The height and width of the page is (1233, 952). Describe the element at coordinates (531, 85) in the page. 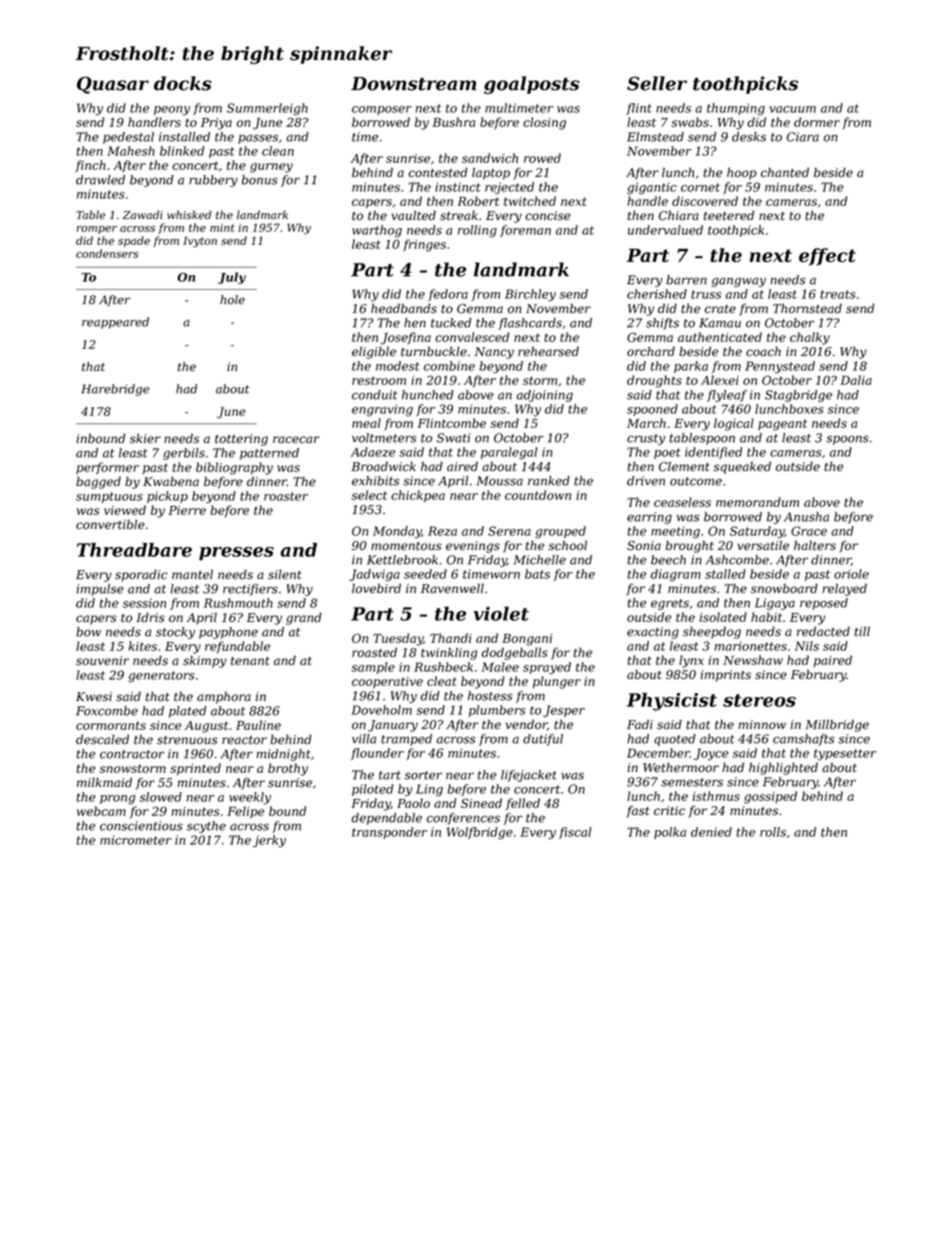

I see `goalposts` at that location.
